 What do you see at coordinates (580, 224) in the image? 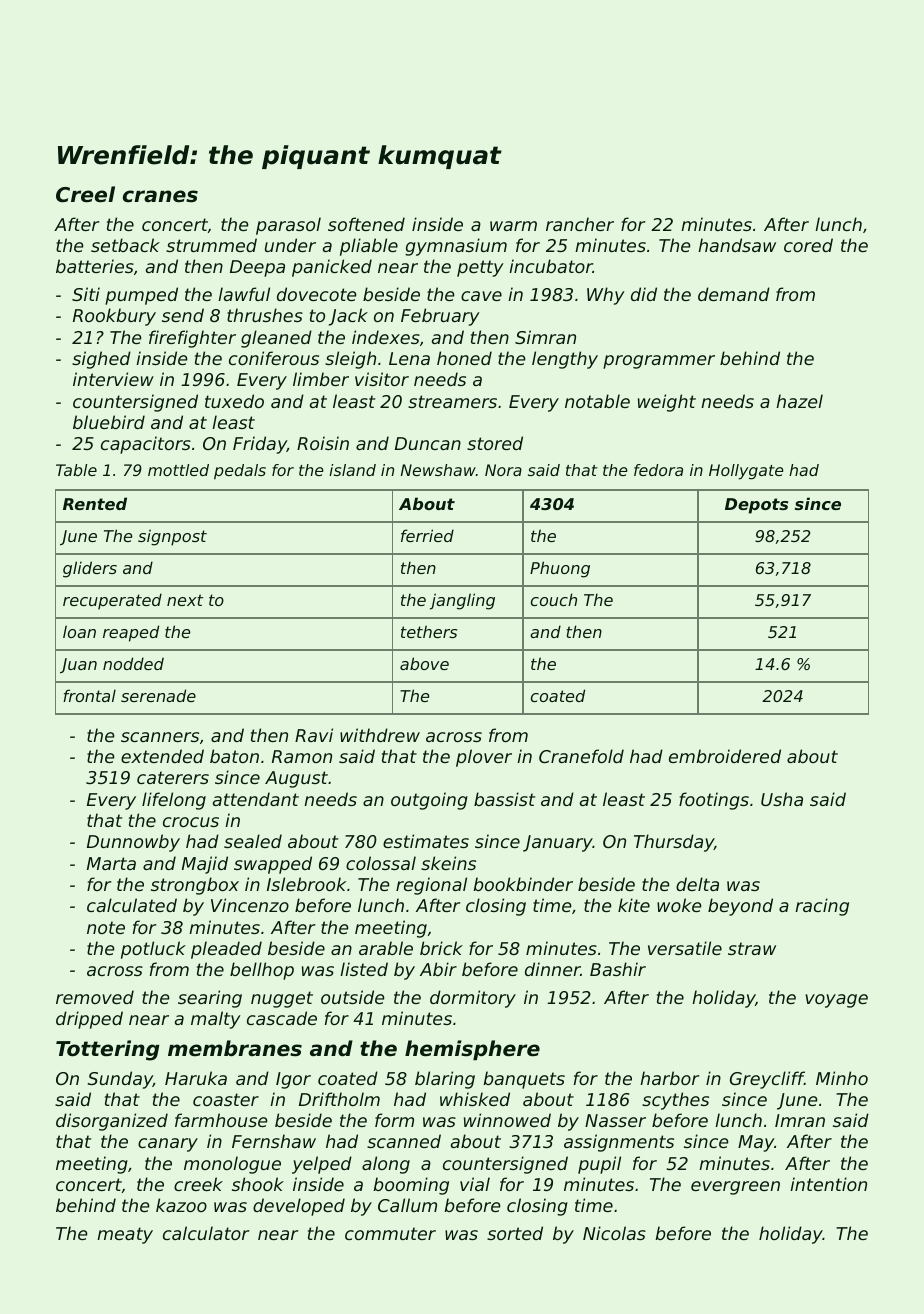
I see `rancher` at bounding box center [580, 224].
